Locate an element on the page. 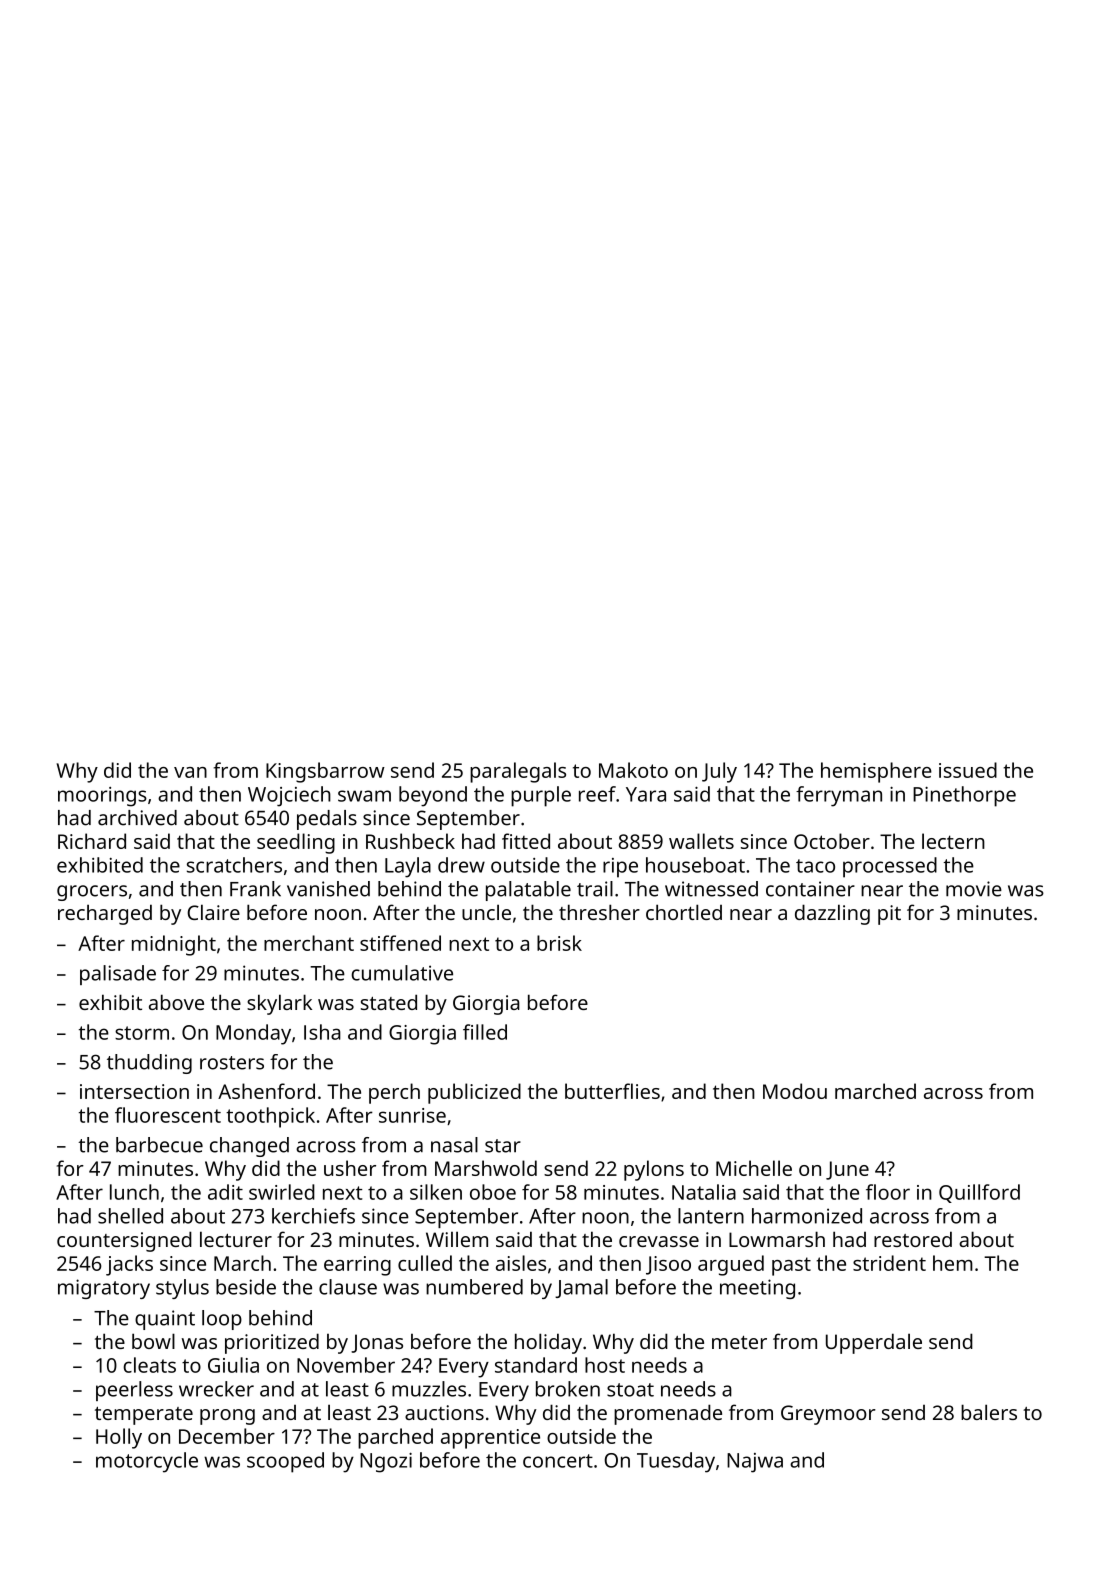 Image resolution: width=1112 pixels, height=1573 pixels. Kingsbarrow is located at coordinates (325, 772).
